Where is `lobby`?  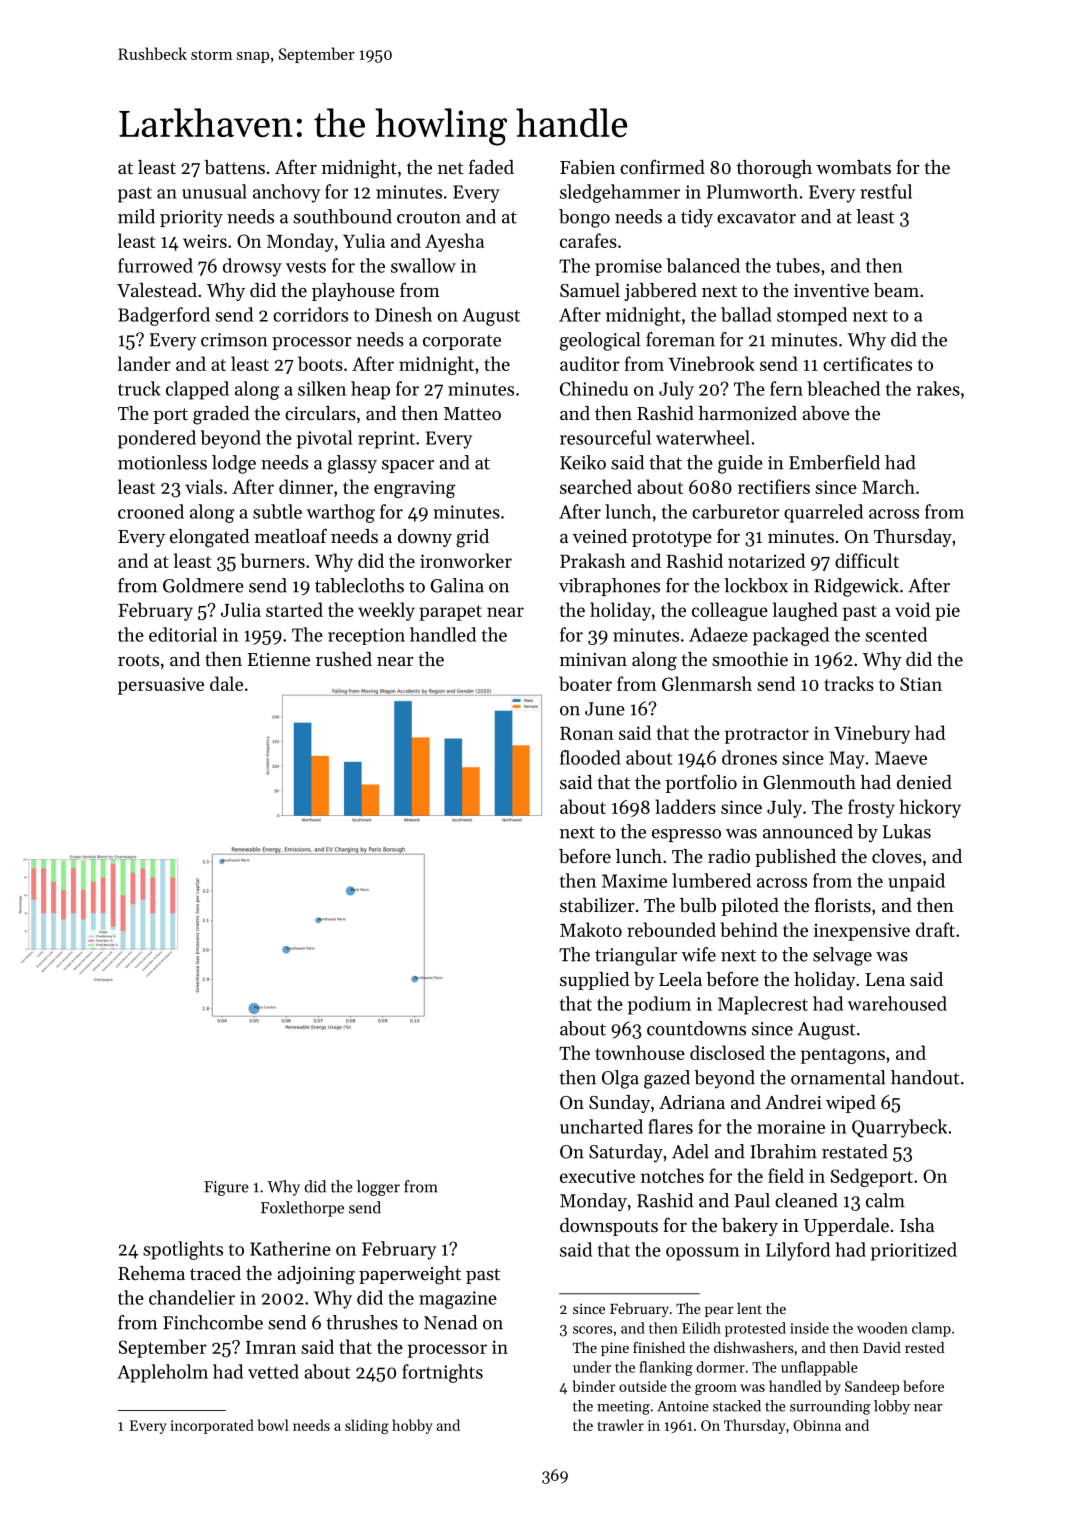
lobby is located at coordinates (892, 1407).
